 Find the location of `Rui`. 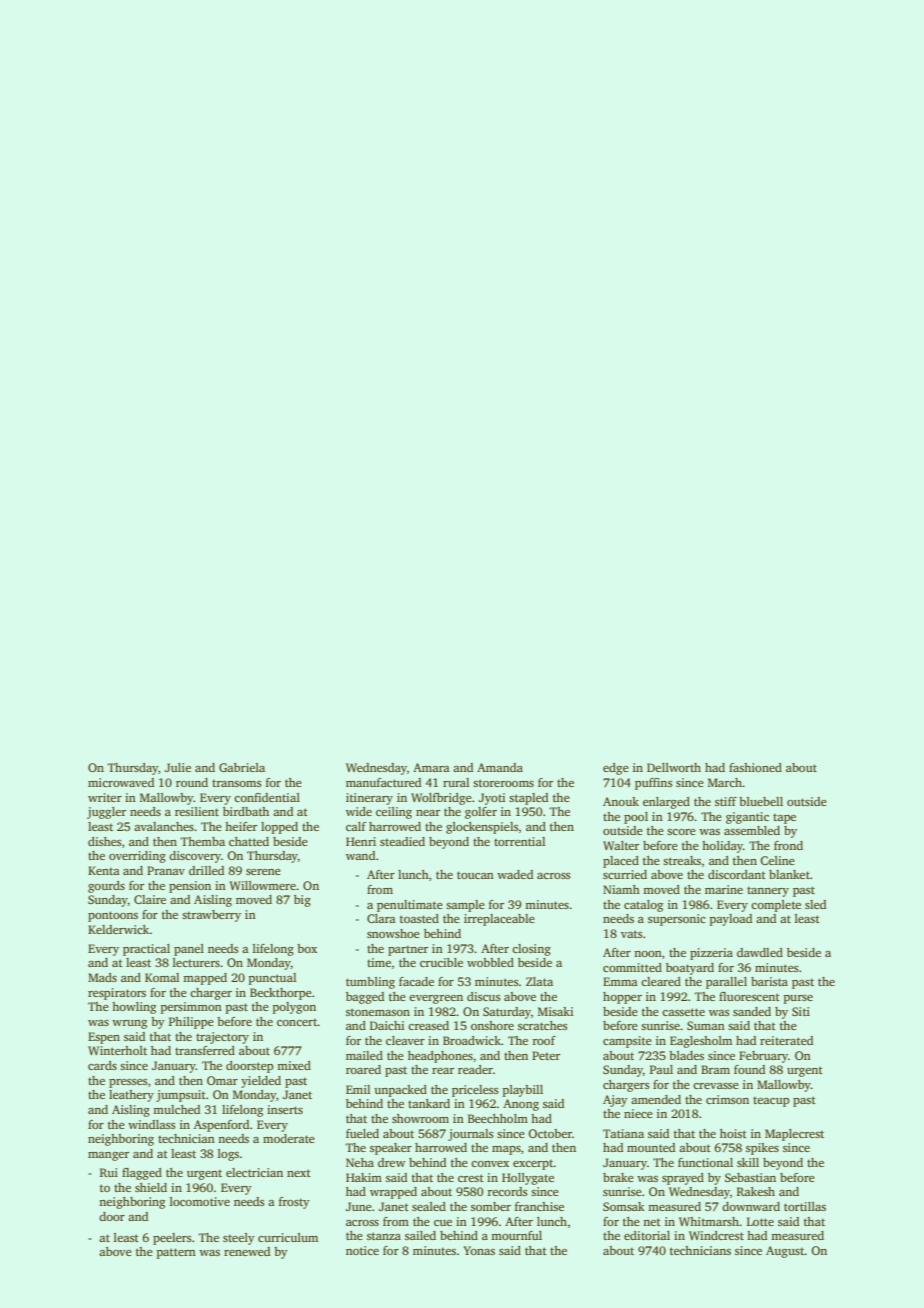

Rui is located at coordinates (109, 1172).
